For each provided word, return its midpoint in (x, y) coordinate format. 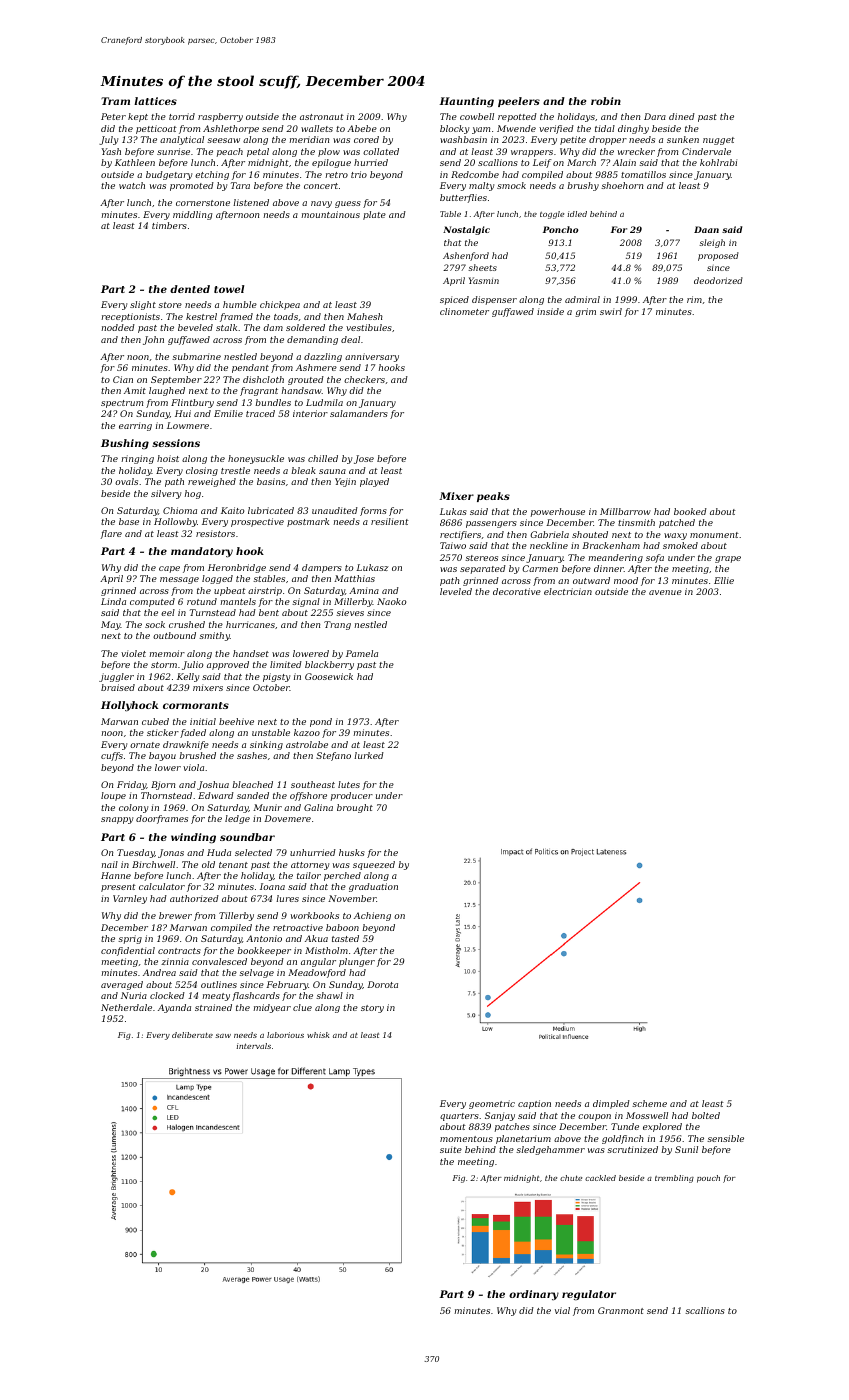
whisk (318, 1035)
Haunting (466, 102)
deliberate (192, 1035)
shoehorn (622, 185)
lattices (155, 101)
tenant (233, 865)
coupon (594, 1117)
